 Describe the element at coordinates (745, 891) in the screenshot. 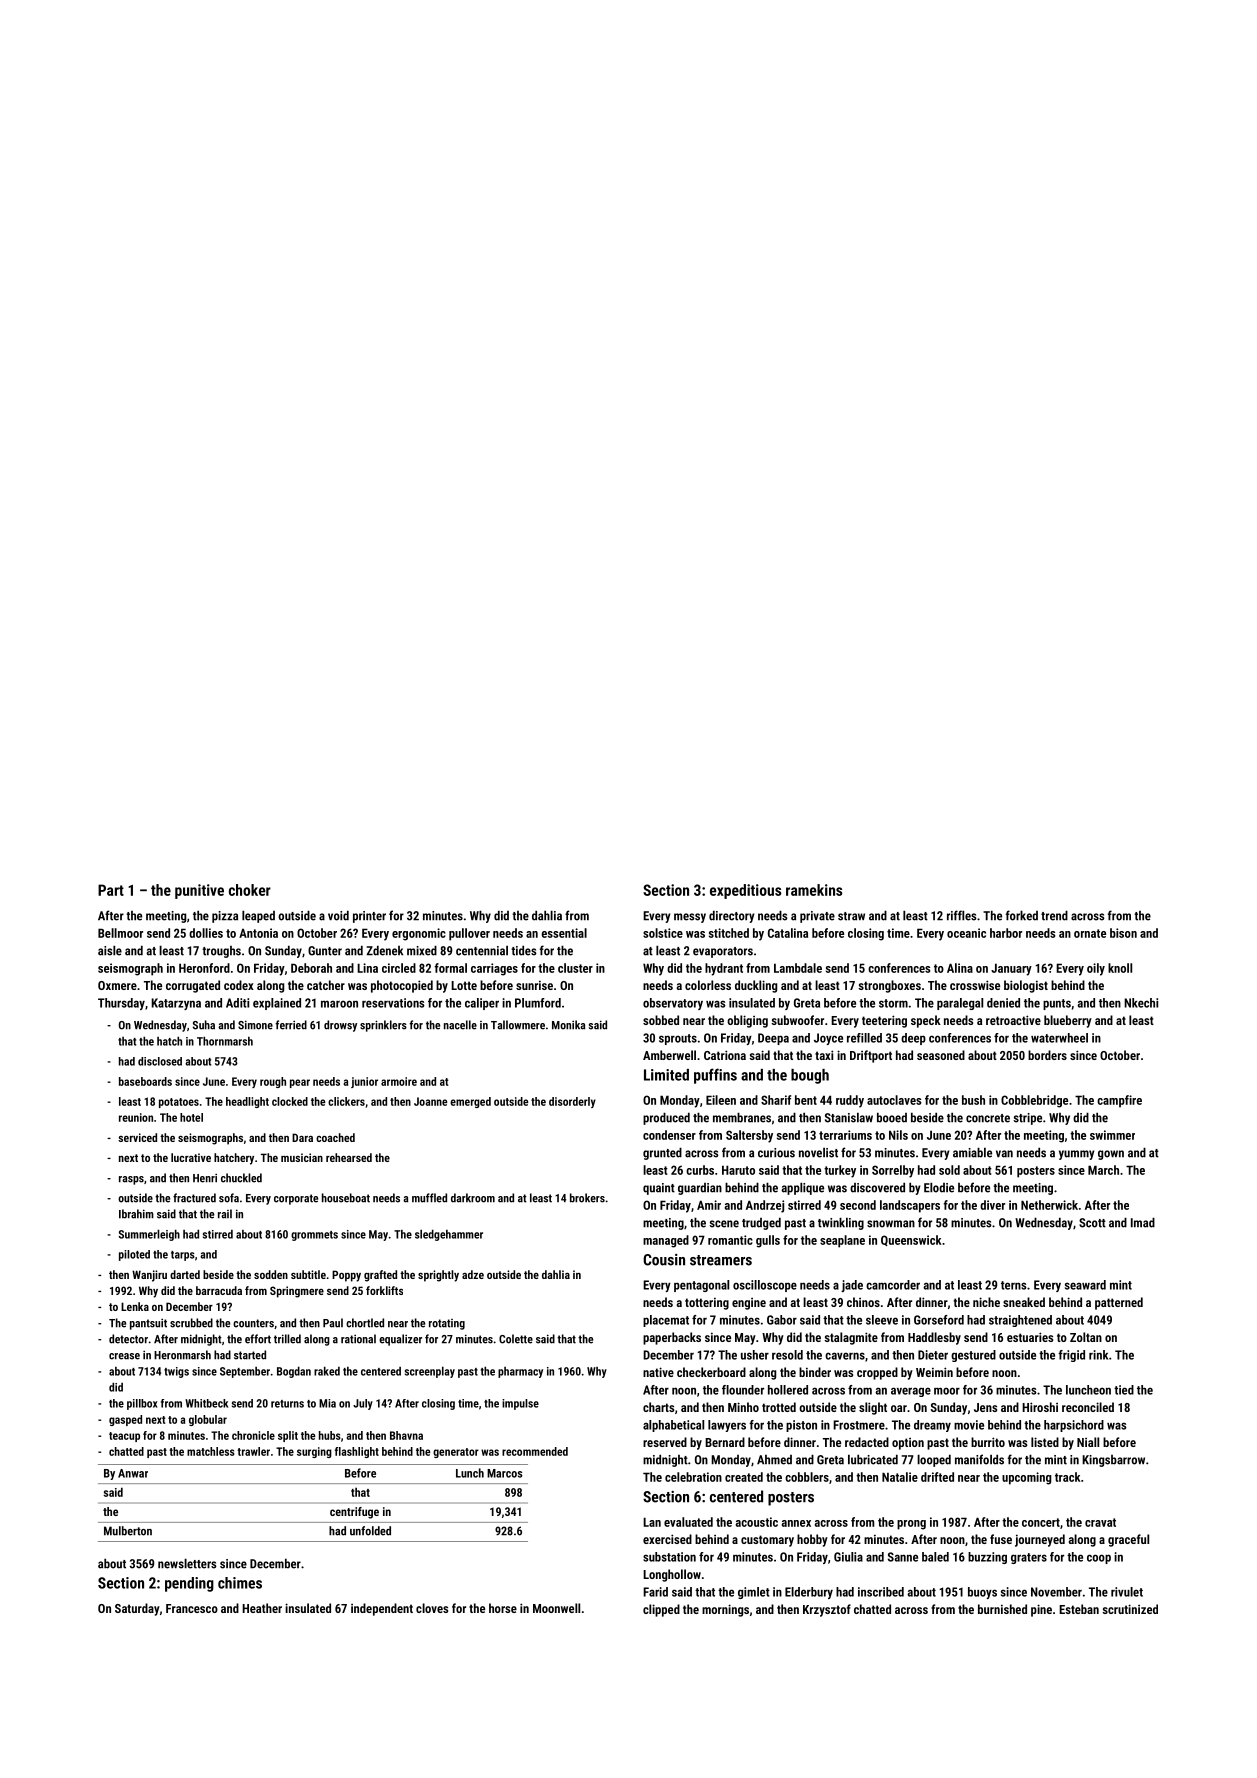

I see `expeditious` at that location.
